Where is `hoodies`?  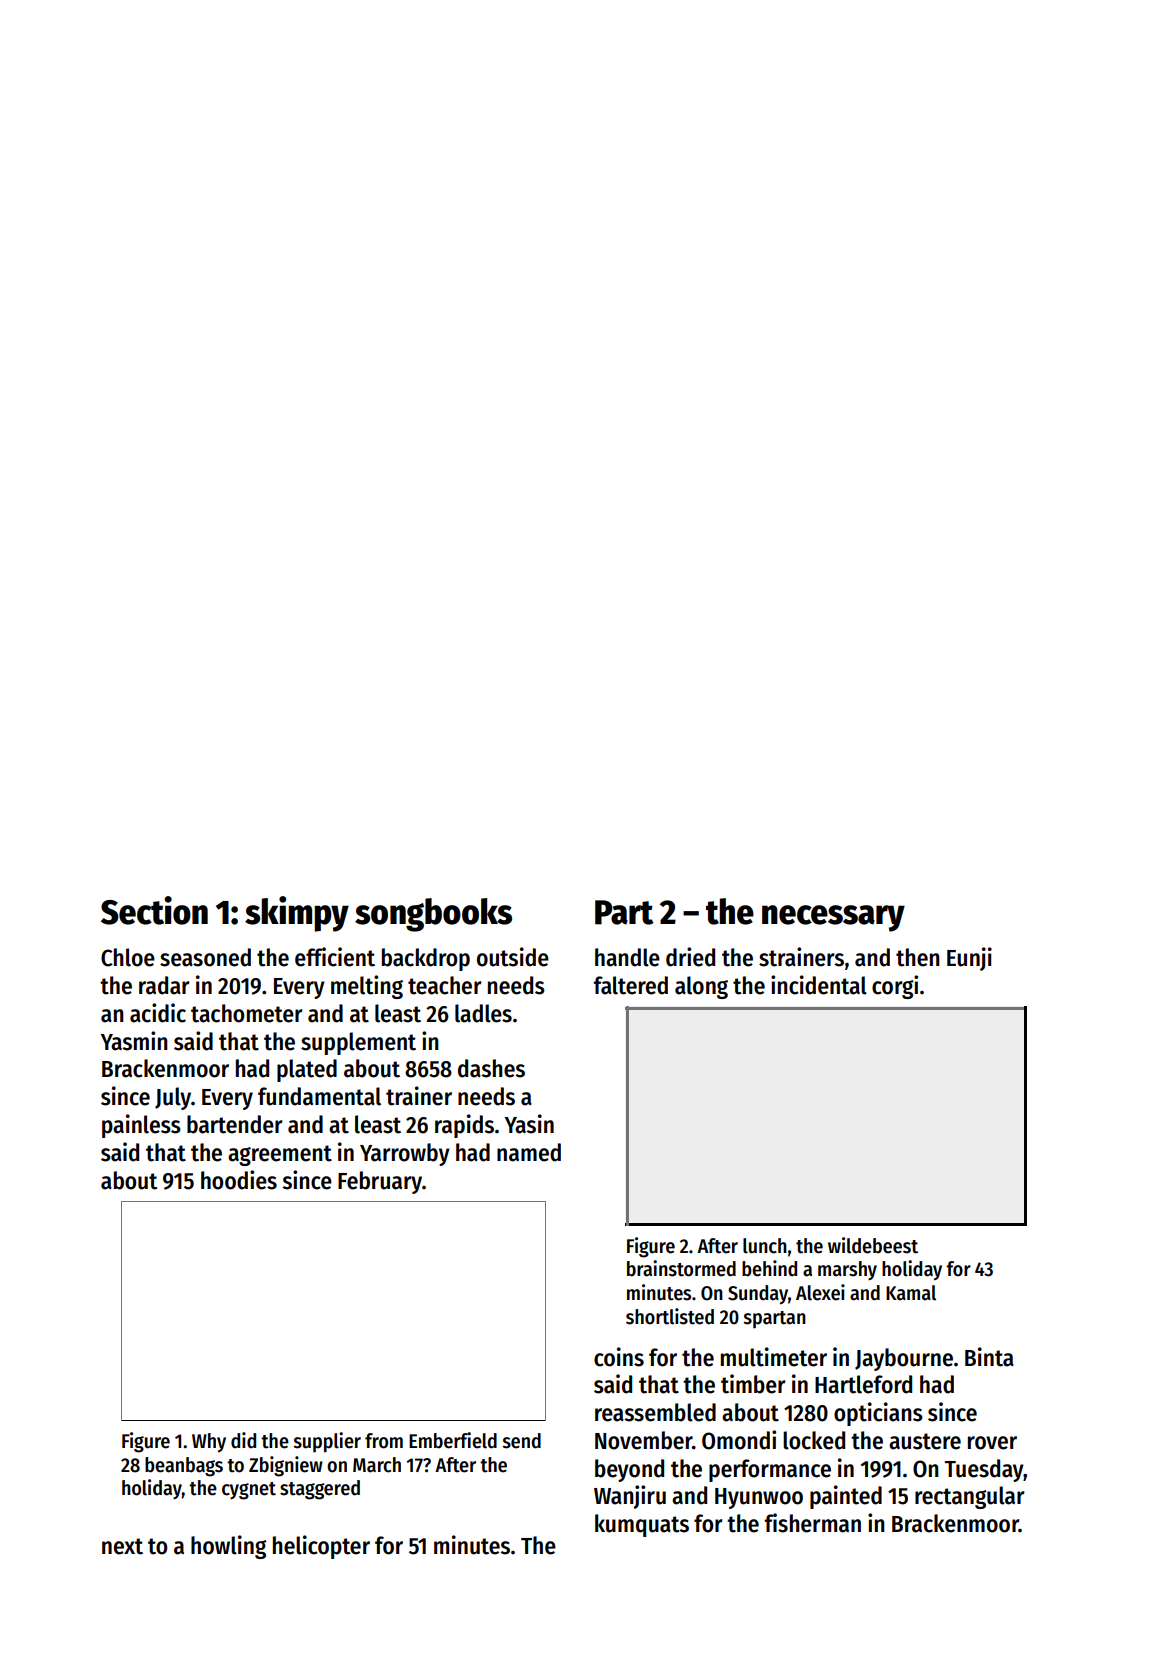
hoodies is located at coordinates (239, 1180).
